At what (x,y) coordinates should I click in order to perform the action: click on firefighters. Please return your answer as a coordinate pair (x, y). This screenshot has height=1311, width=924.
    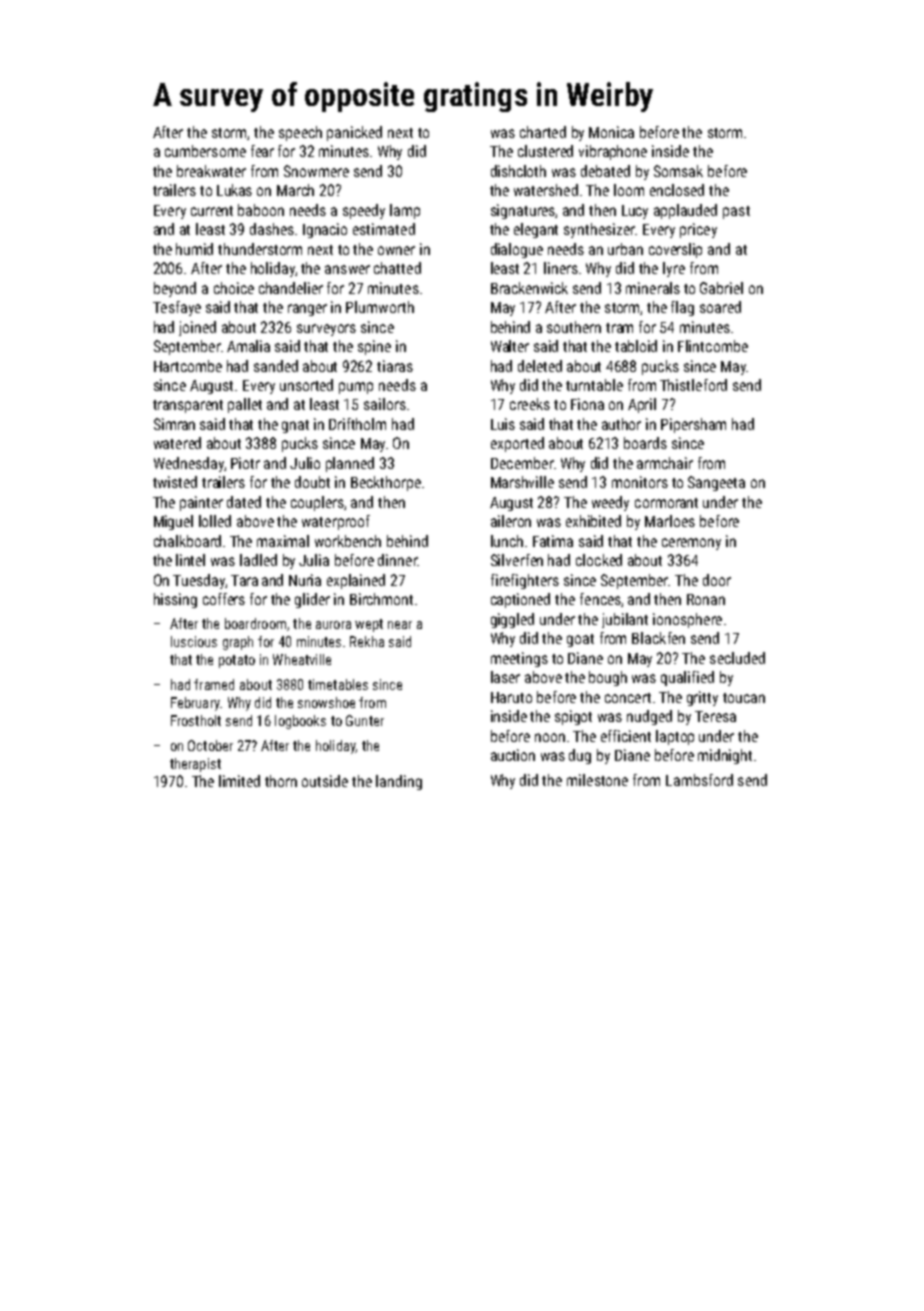
    Looking at the image, I should click on (525, 581).
